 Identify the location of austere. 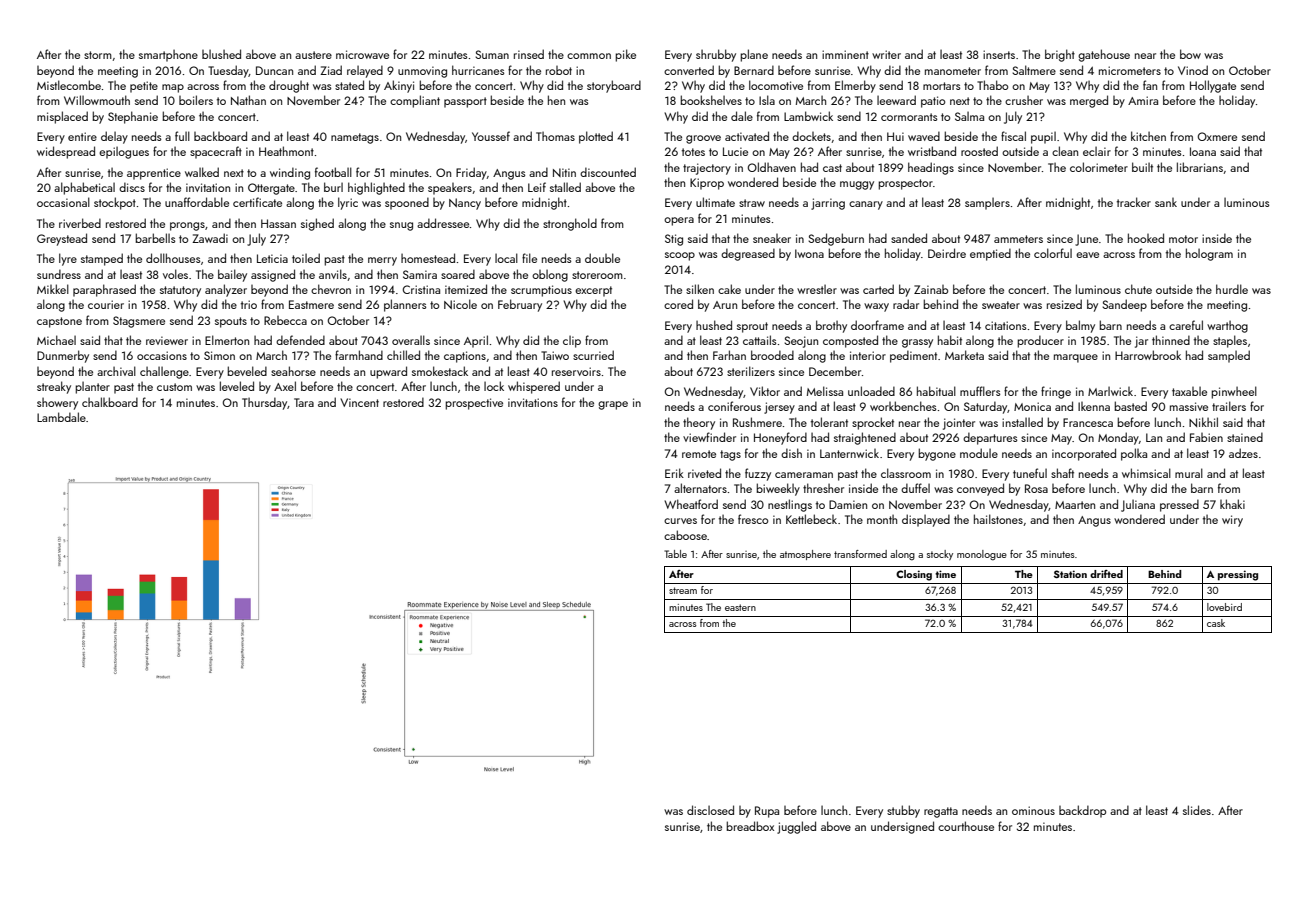
(313, 55).
